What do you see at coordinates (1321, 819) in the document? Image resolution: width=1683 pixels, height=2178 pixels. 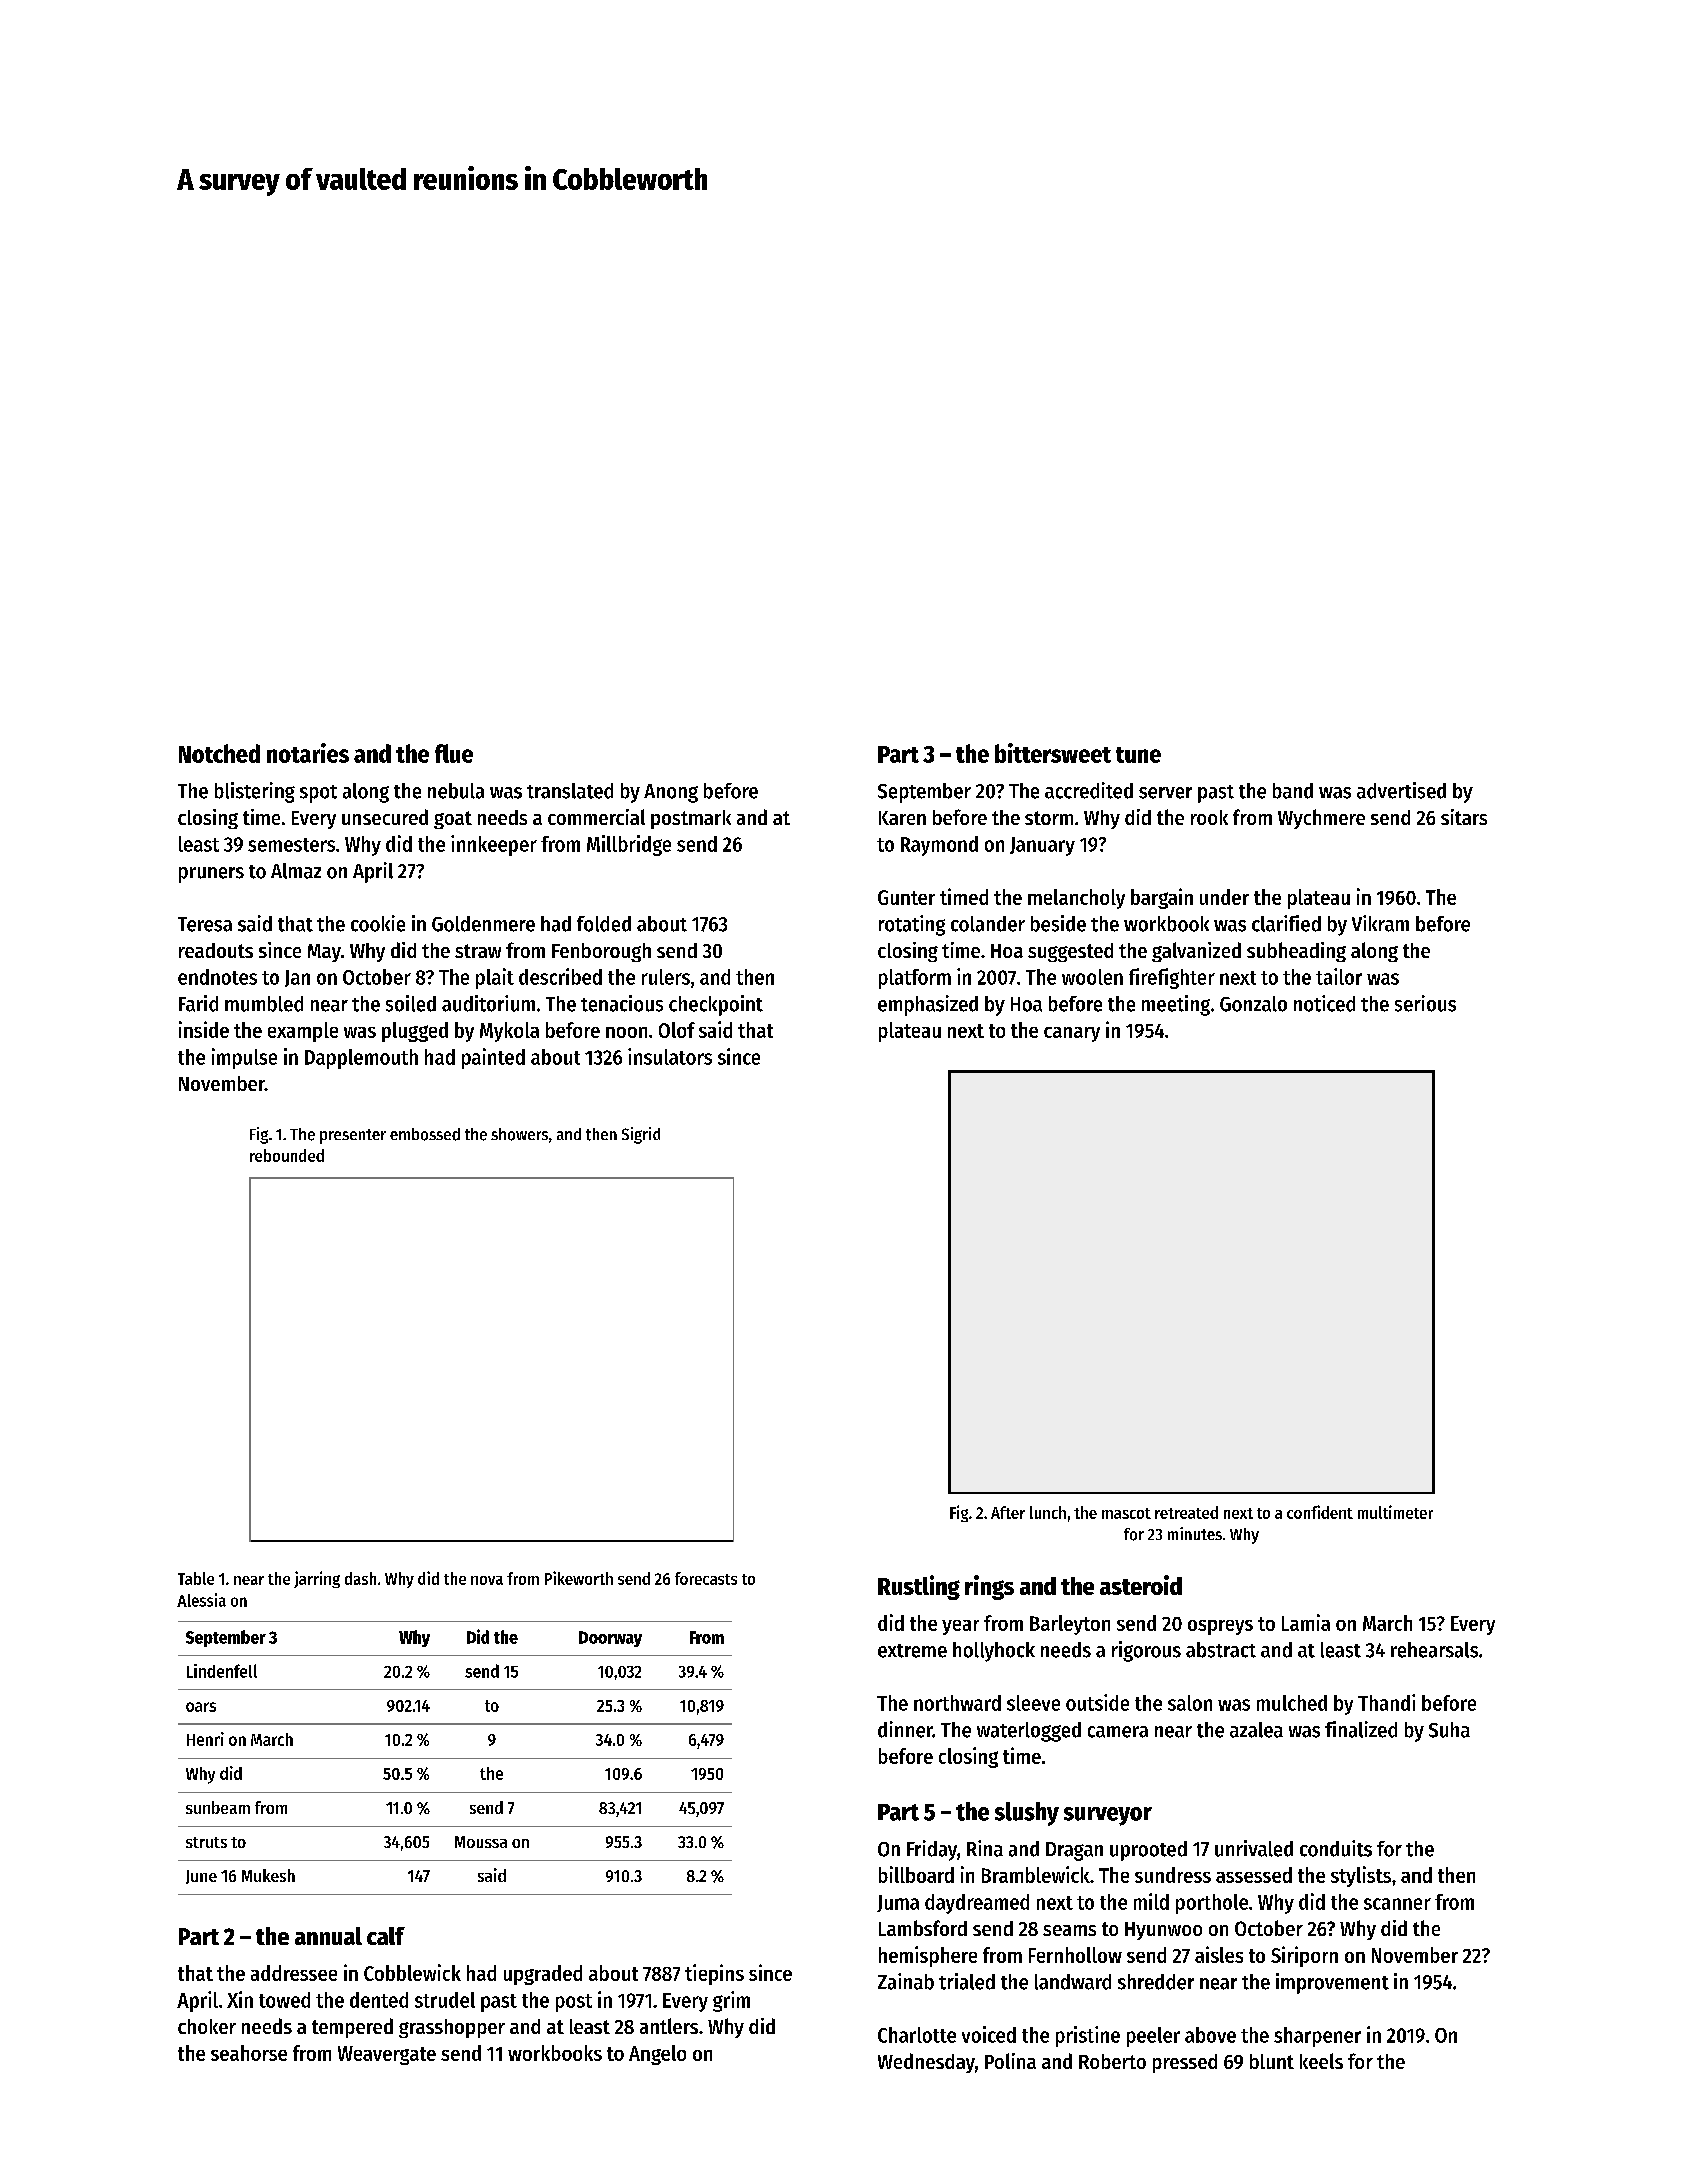 I see `Wychmere` at bounding box center [1321, 819].
